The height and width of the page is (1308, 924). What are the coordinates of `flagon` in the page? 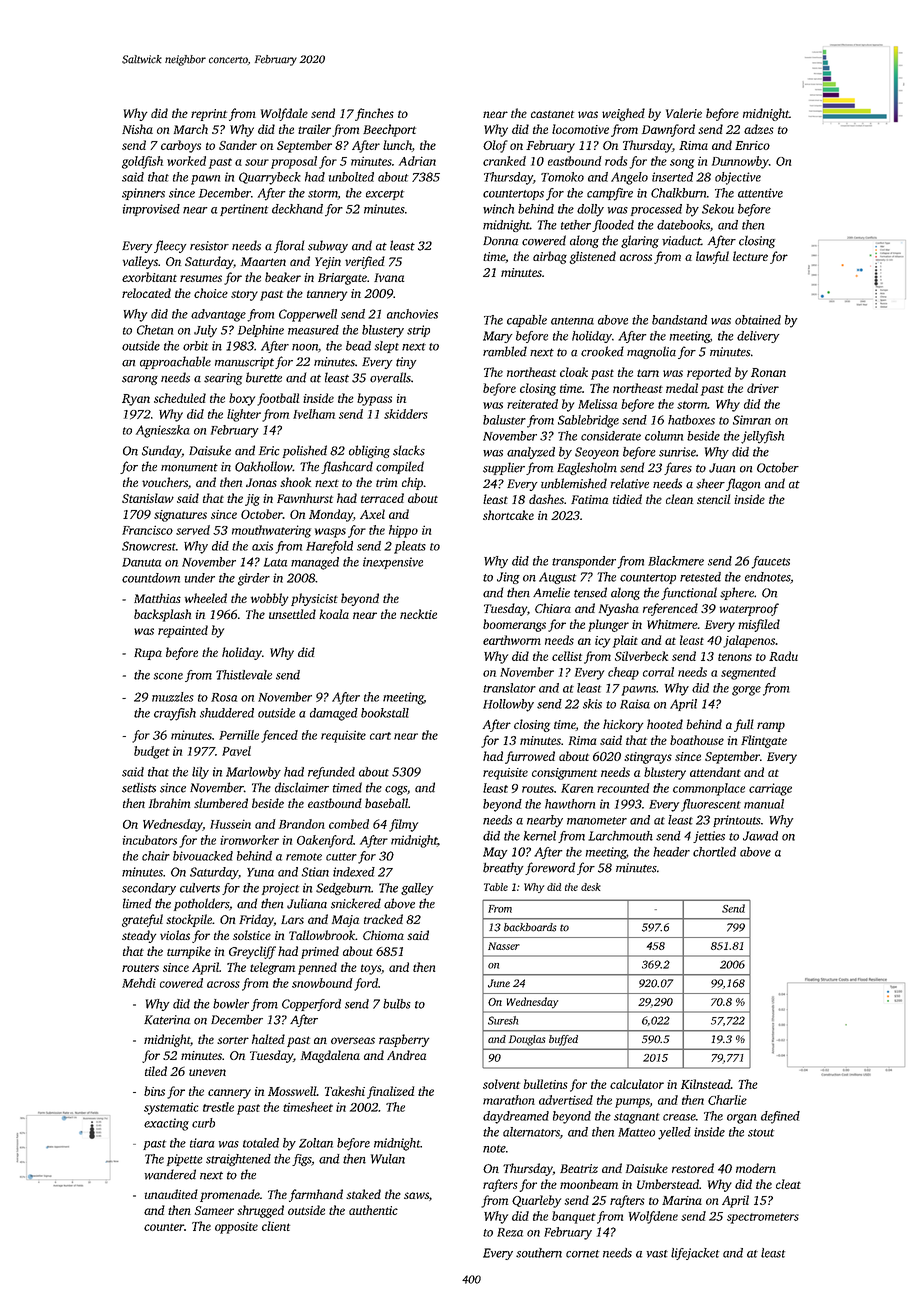 It's located at (743, 484).
